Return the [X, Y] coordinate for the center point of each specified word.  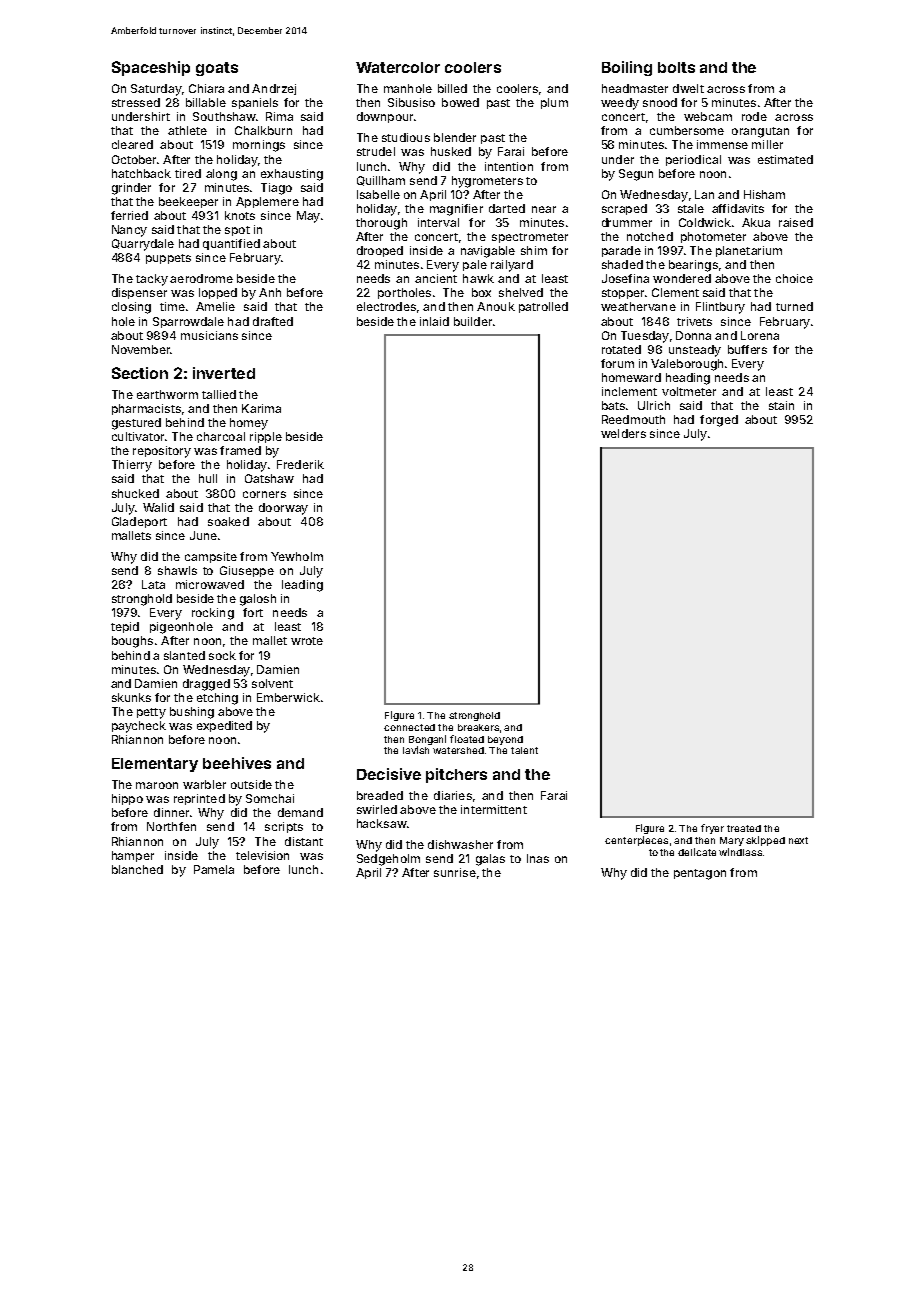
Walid [158, 507]
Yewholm [297, 556]
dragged [206, 685]
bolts [676, 67]
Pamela [214, 869]
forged [719, 421]
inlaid [434, 321]
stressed [136, 102]
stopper [623, 294]
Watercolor [398, 67]
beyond [505, 740]
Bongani [427, 740]
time [172, 306]
